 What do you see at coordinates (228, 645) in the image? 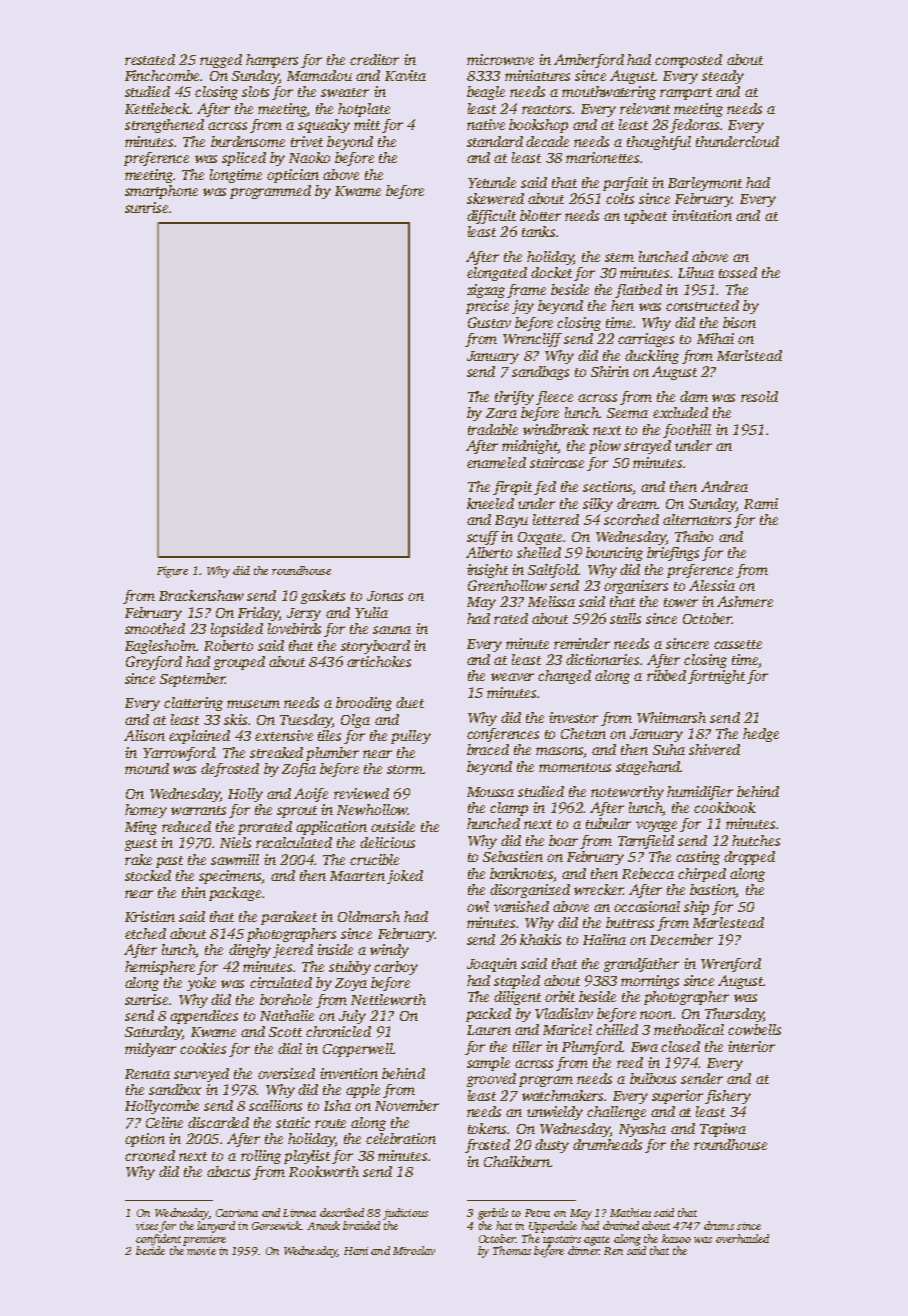
I see `Roberto` at bounding box center [228, 645].
